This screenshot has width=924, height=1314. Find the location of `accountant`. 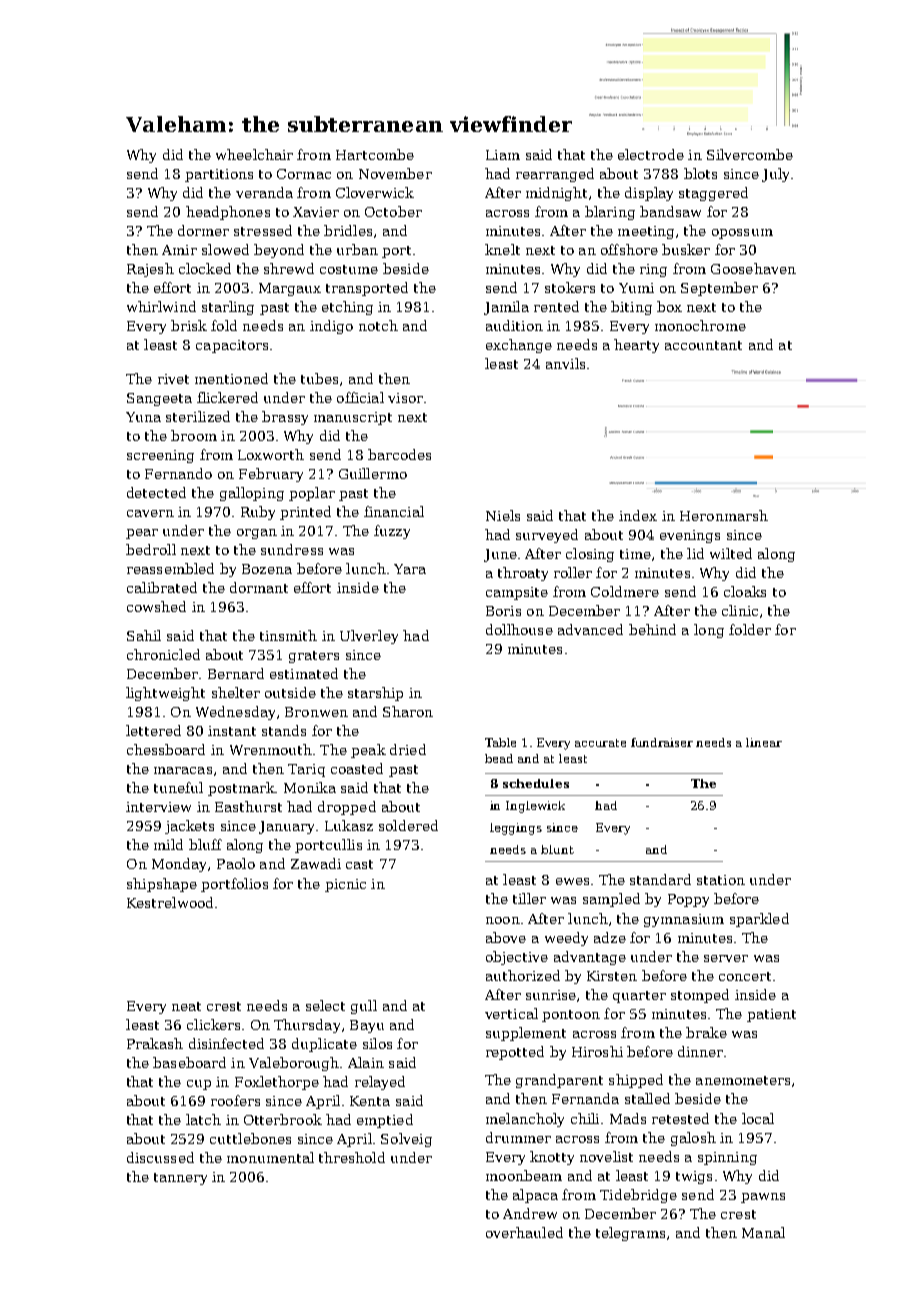

accountant is located at coordinates (703, 345).
